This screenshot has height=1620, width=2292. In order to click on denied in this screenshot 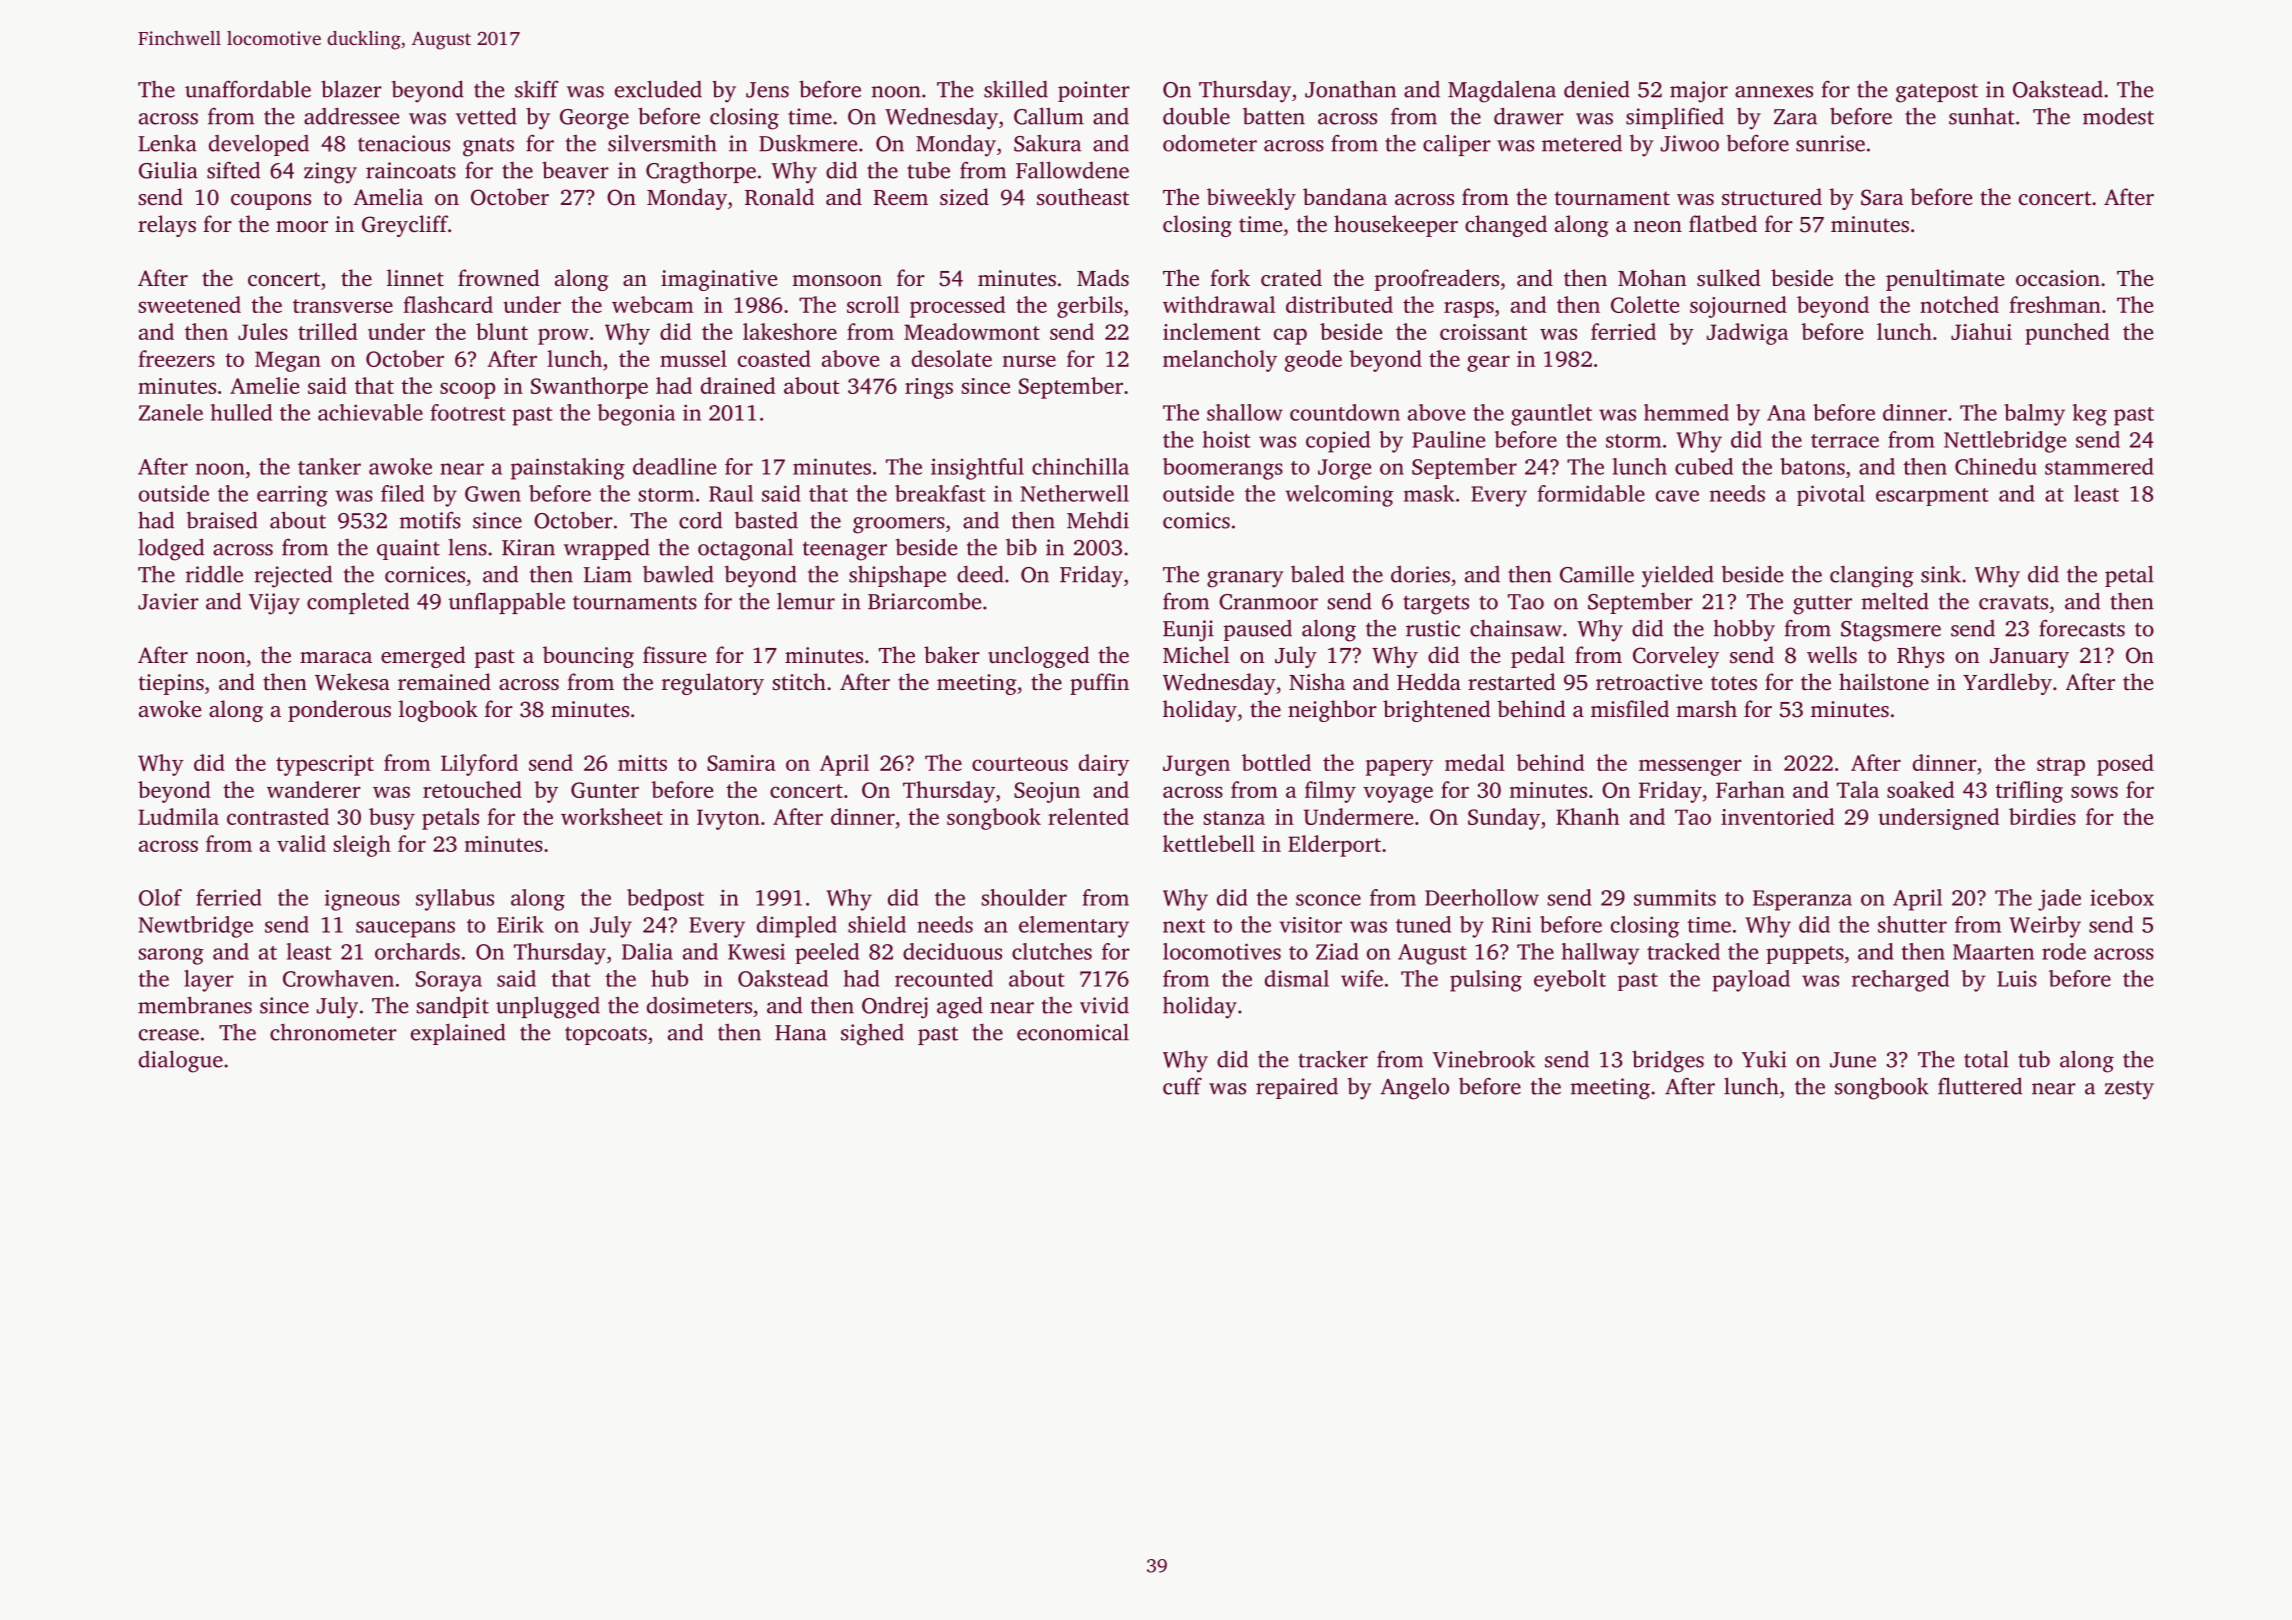, I will do `click(1597, 89)`.
